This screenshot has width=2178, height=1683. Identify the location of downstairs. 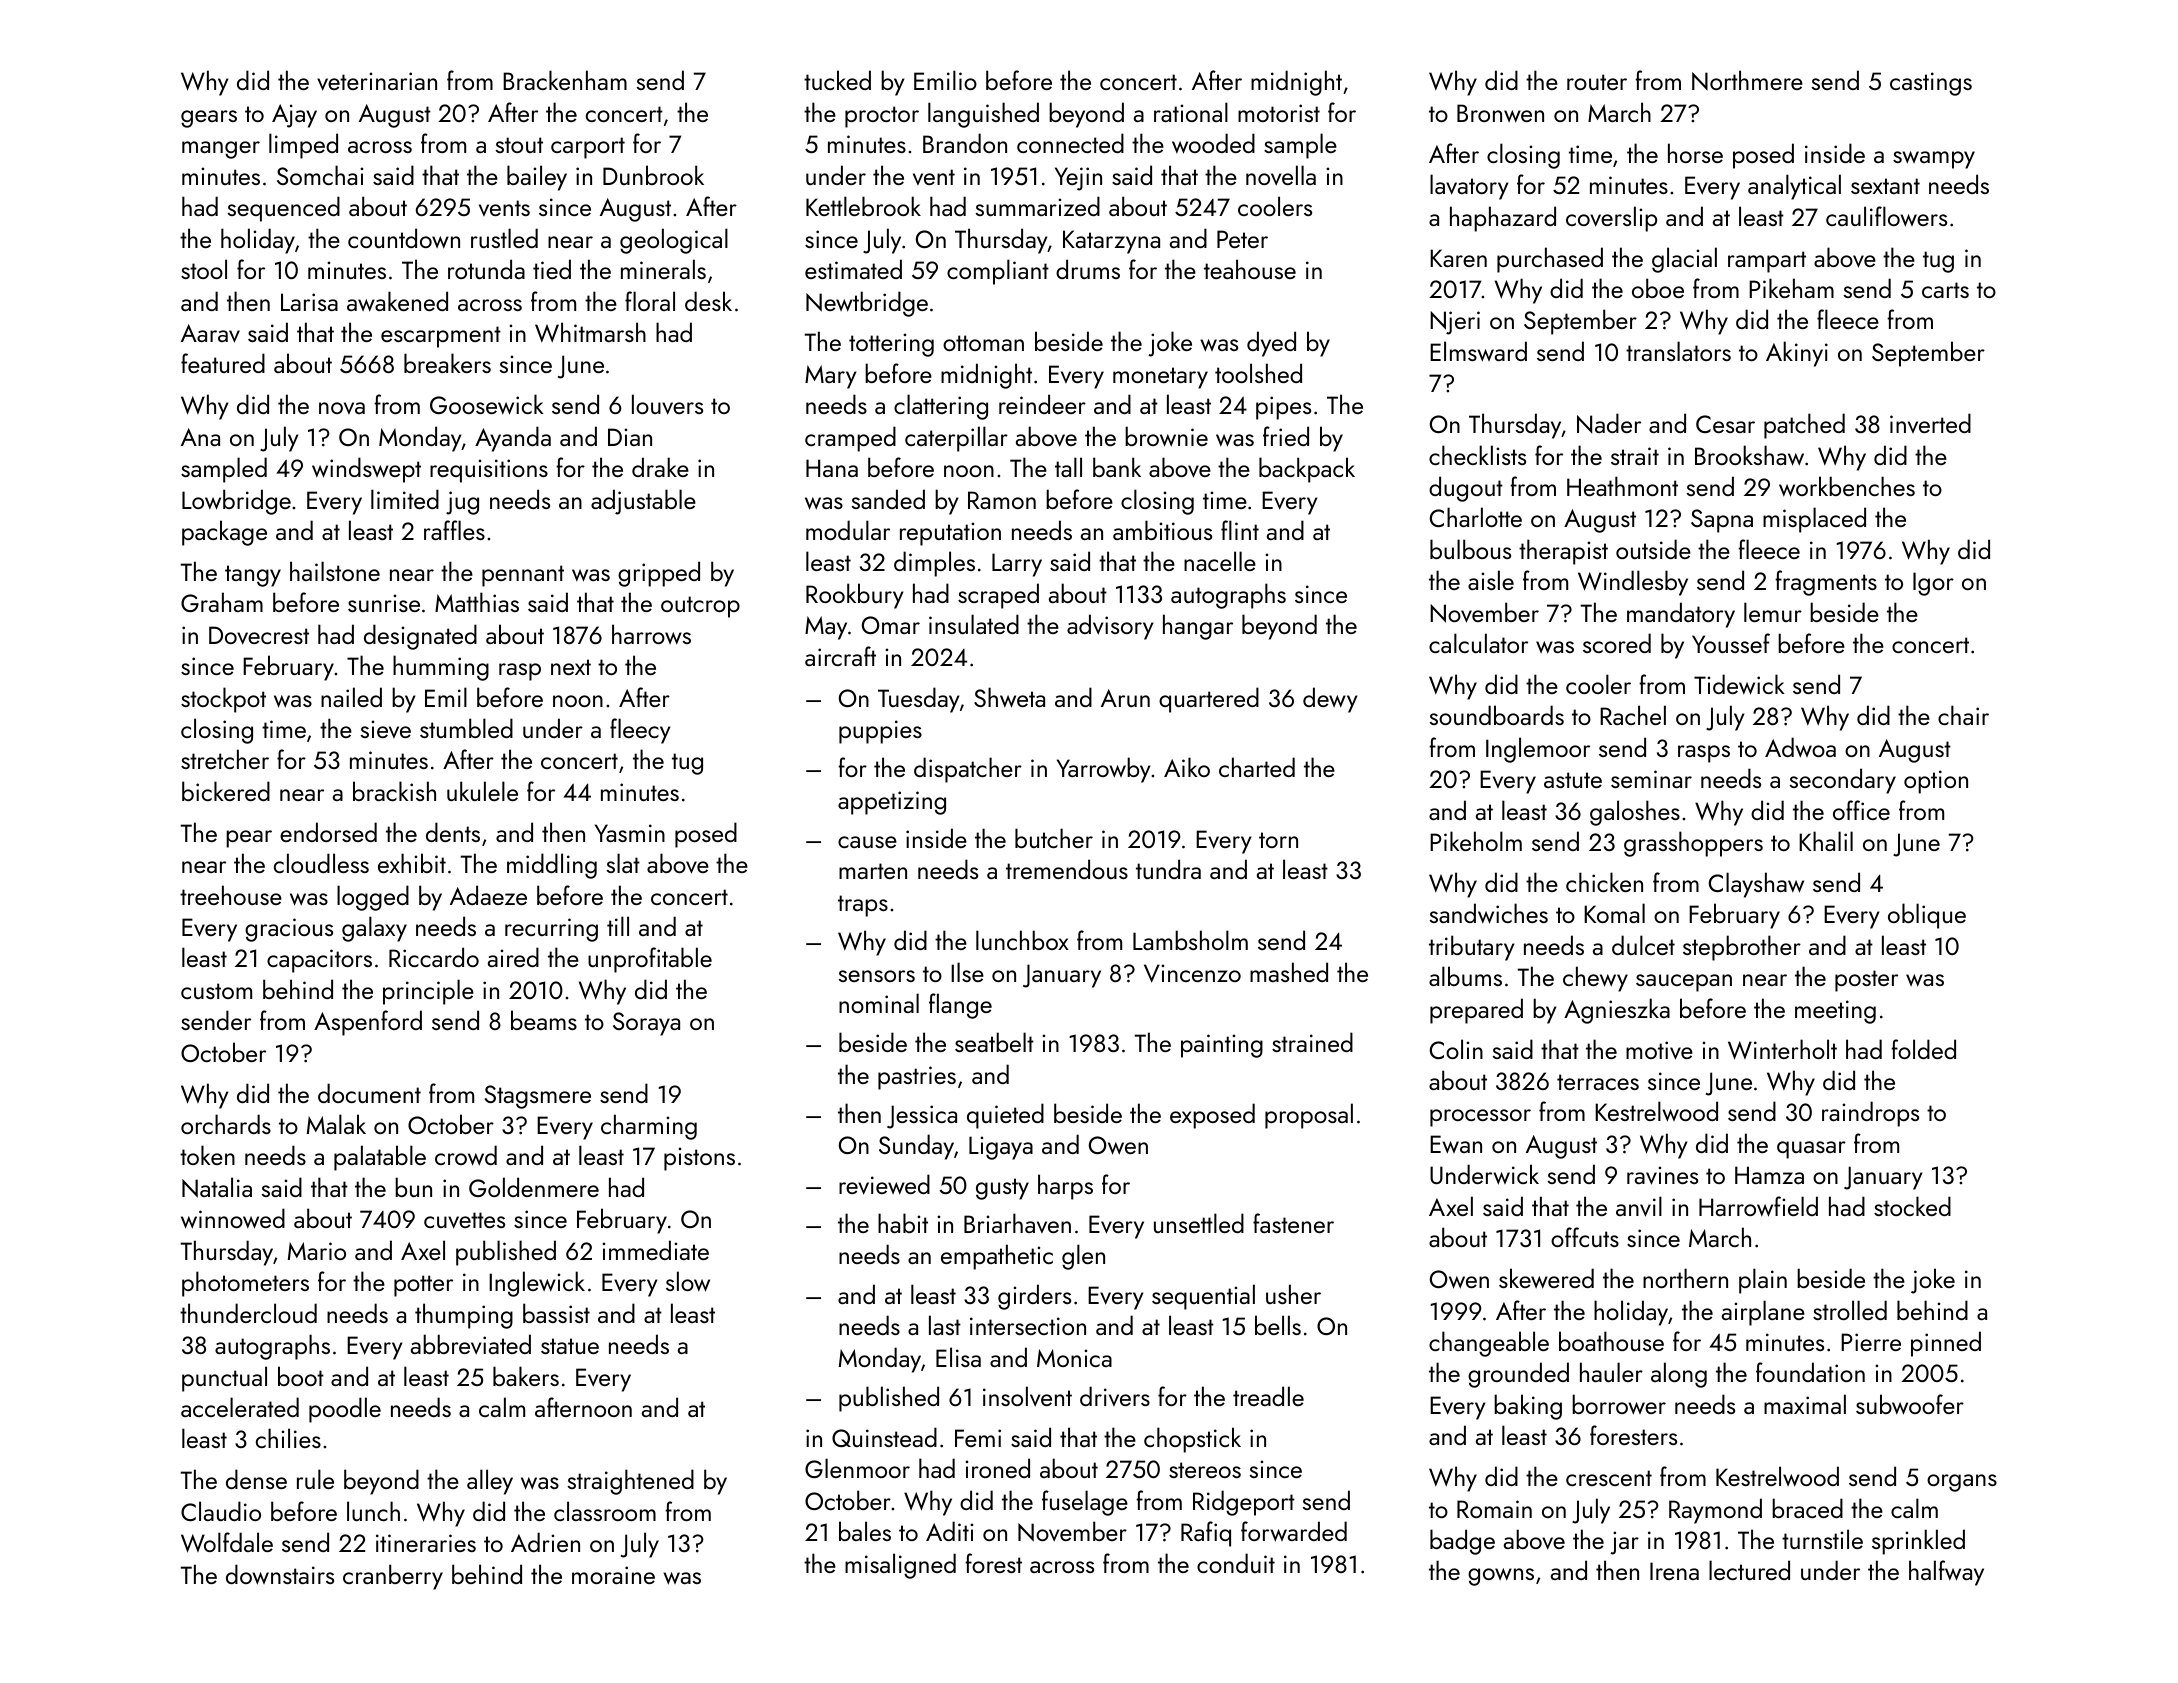
(280, 1574).
